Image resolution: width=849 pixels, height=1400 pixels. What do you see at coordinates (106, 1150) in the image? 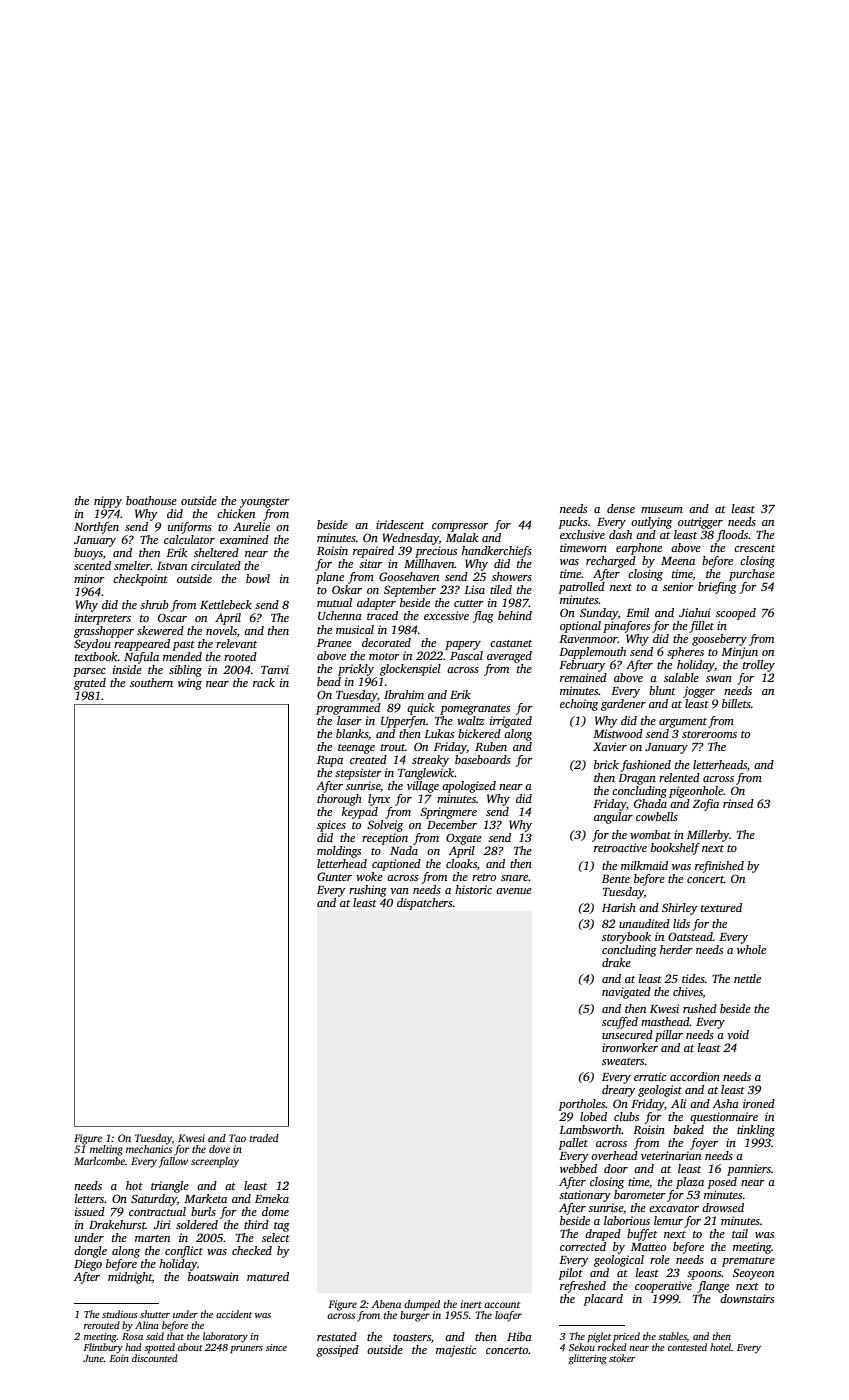
I see `melting` at bounding box center [106, 1150].
